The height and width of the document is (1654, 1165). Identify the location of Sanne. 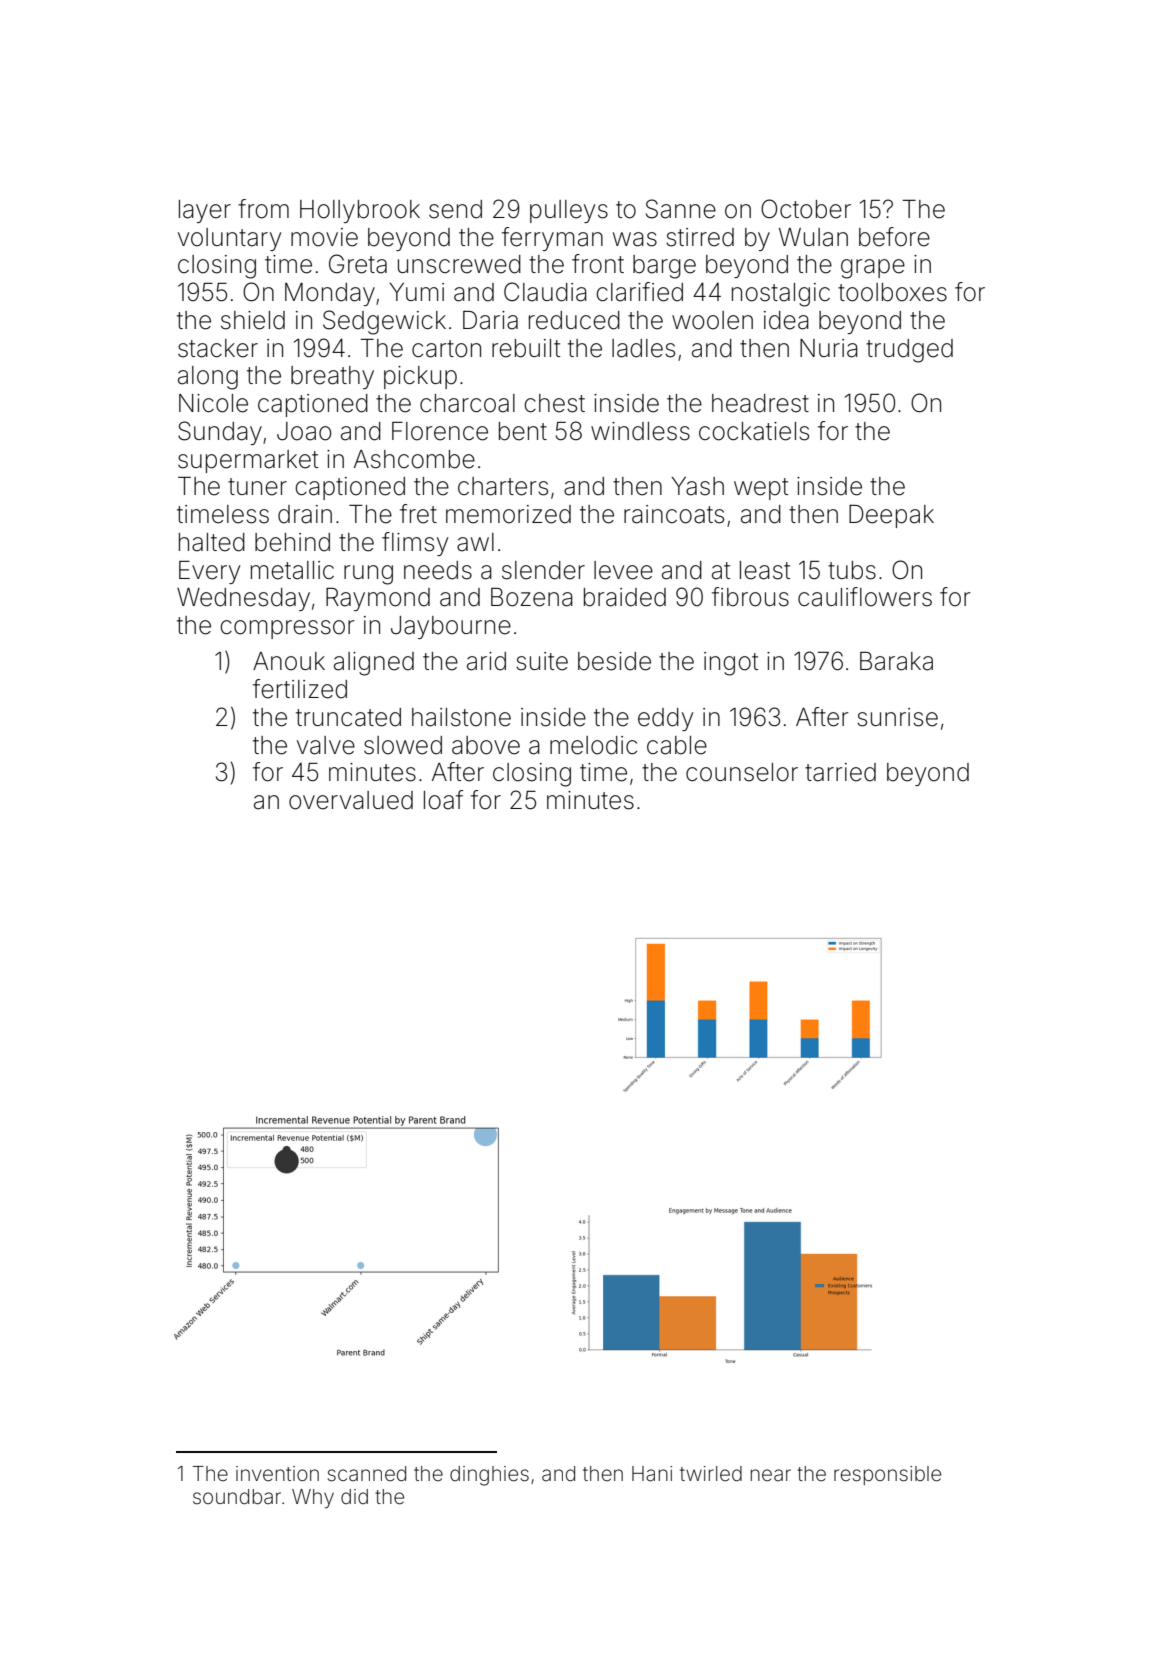
(681, 209).
